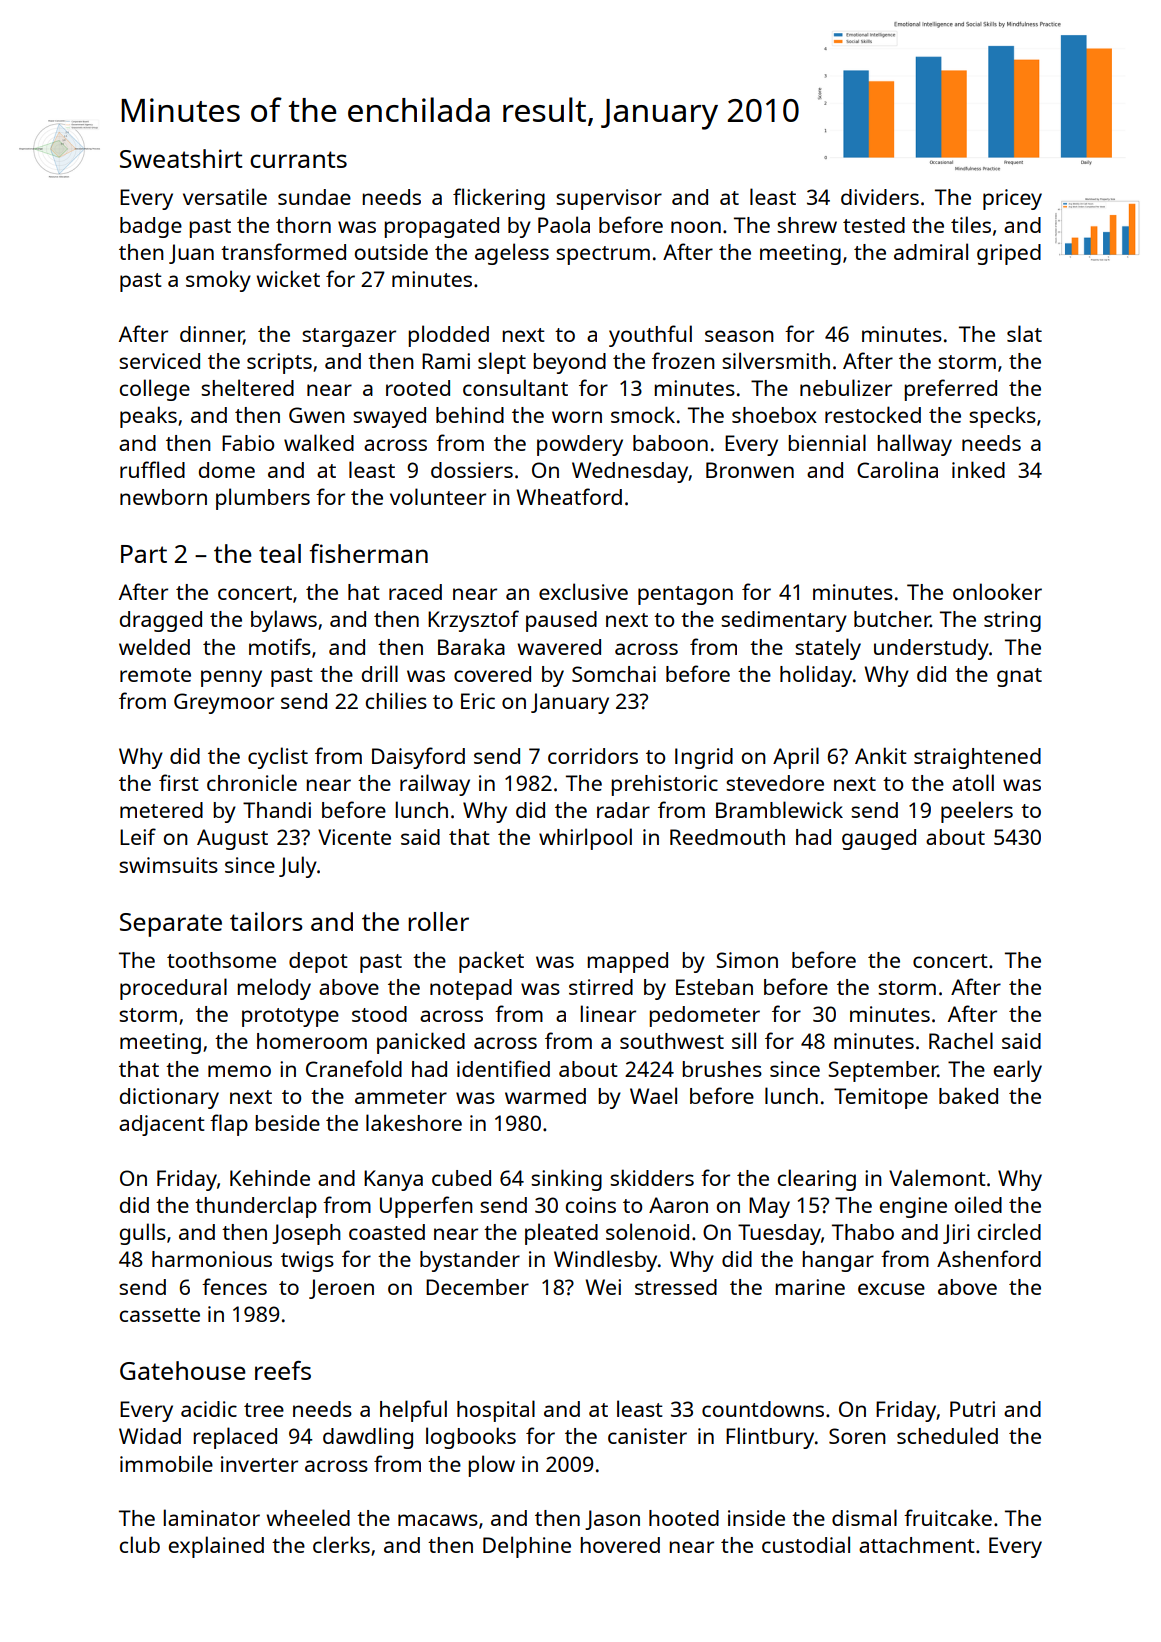 The width and height of the screenshot is (1161, 1642). Describe the element at coordinates (880, 197) in the screenshot. I see `dividers` at that location.
